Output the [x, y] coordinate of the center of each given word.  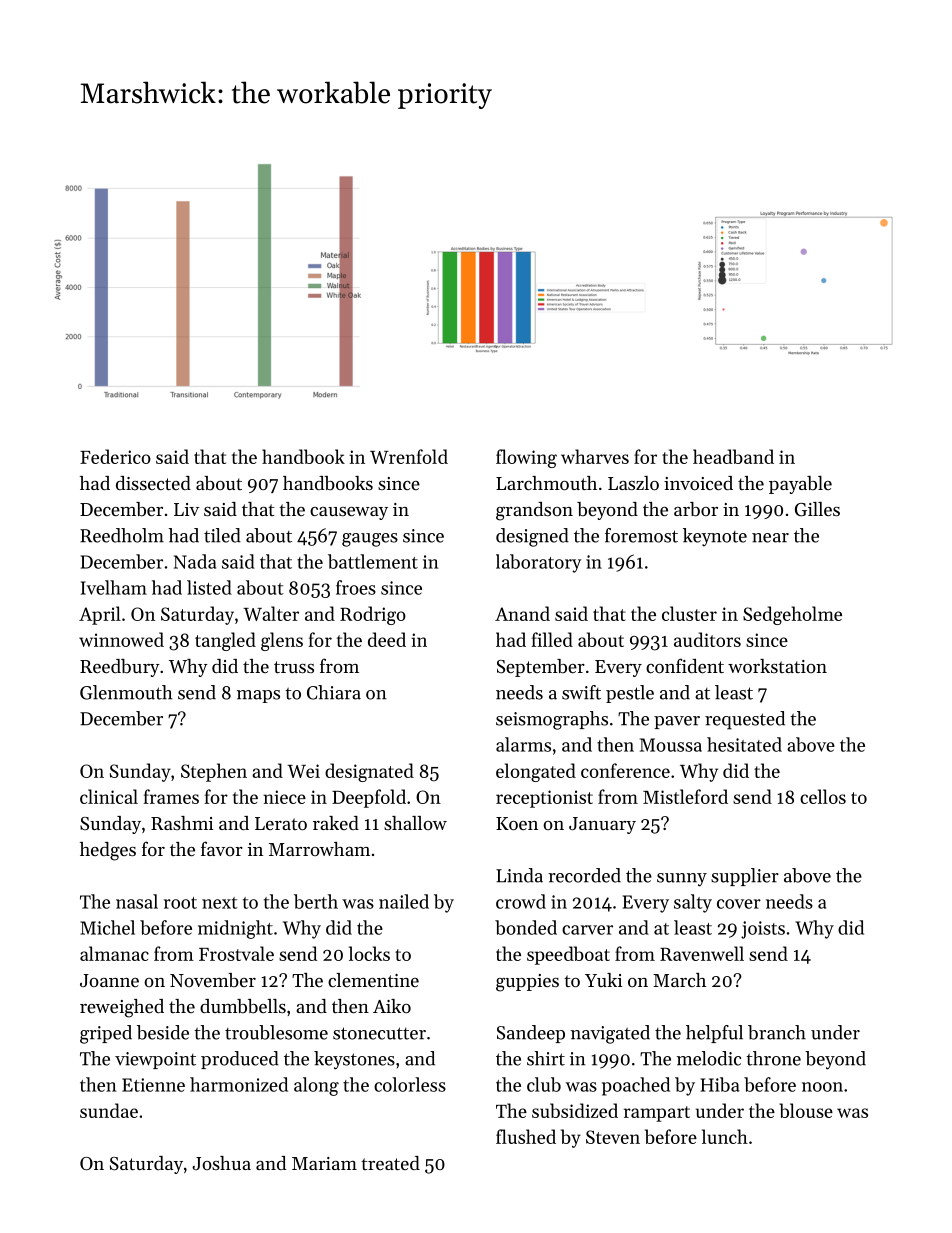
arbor [696, 509]
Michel [107, 927]
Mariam [324, 1163]
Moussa [671, 745]
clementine [373, 980]
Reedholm [122, 535]
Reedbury [120, 668]
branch [777, 1032]
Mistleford [685, 796]
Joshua [221, 1163]
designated [369, 772]
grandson [534, 511]
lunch [725, 1136]
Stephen [214, 772]
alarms [523, 744]
